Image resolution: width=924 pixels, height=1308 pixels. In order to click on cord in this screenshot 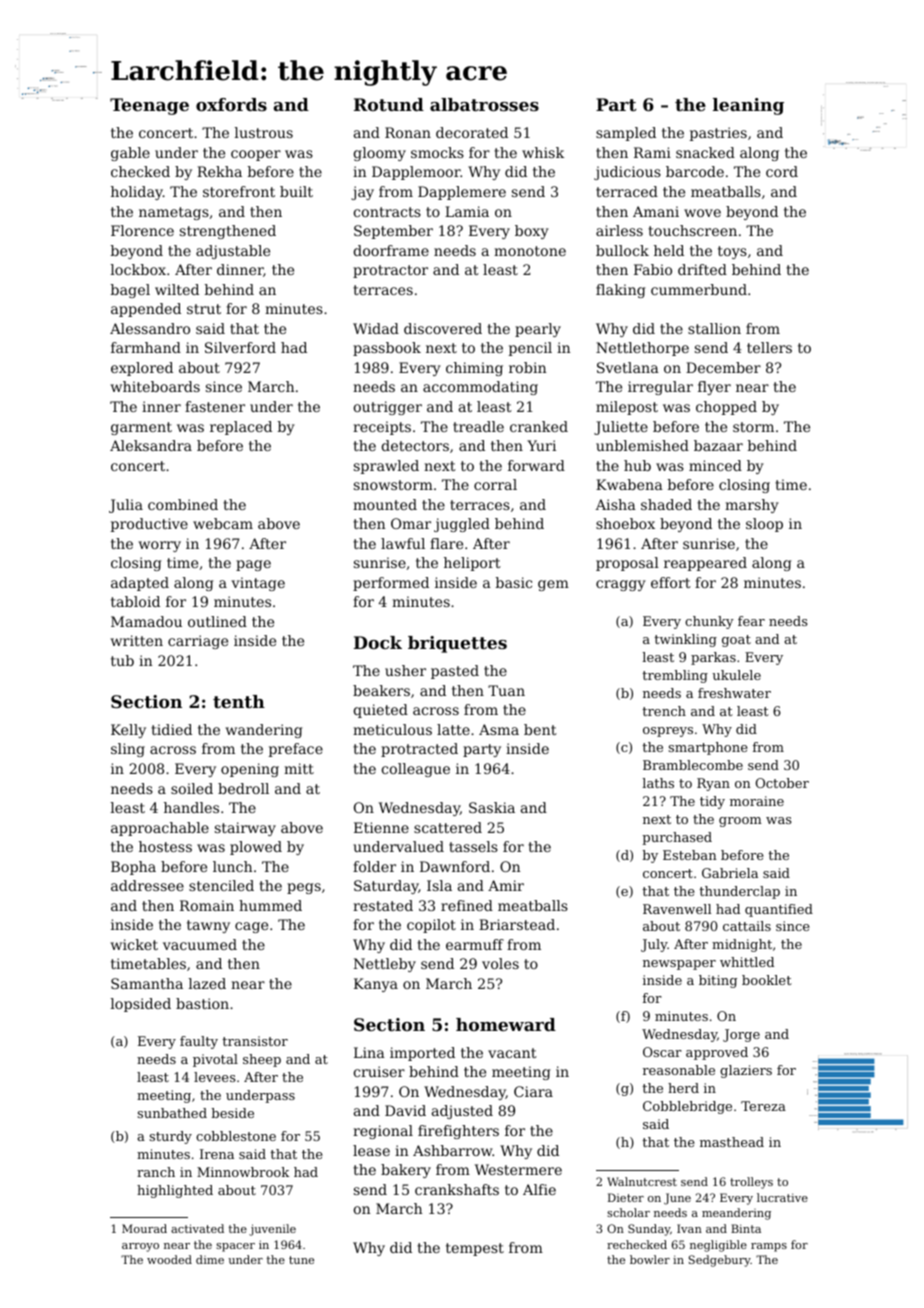, I will do `click(782, 171)`.
